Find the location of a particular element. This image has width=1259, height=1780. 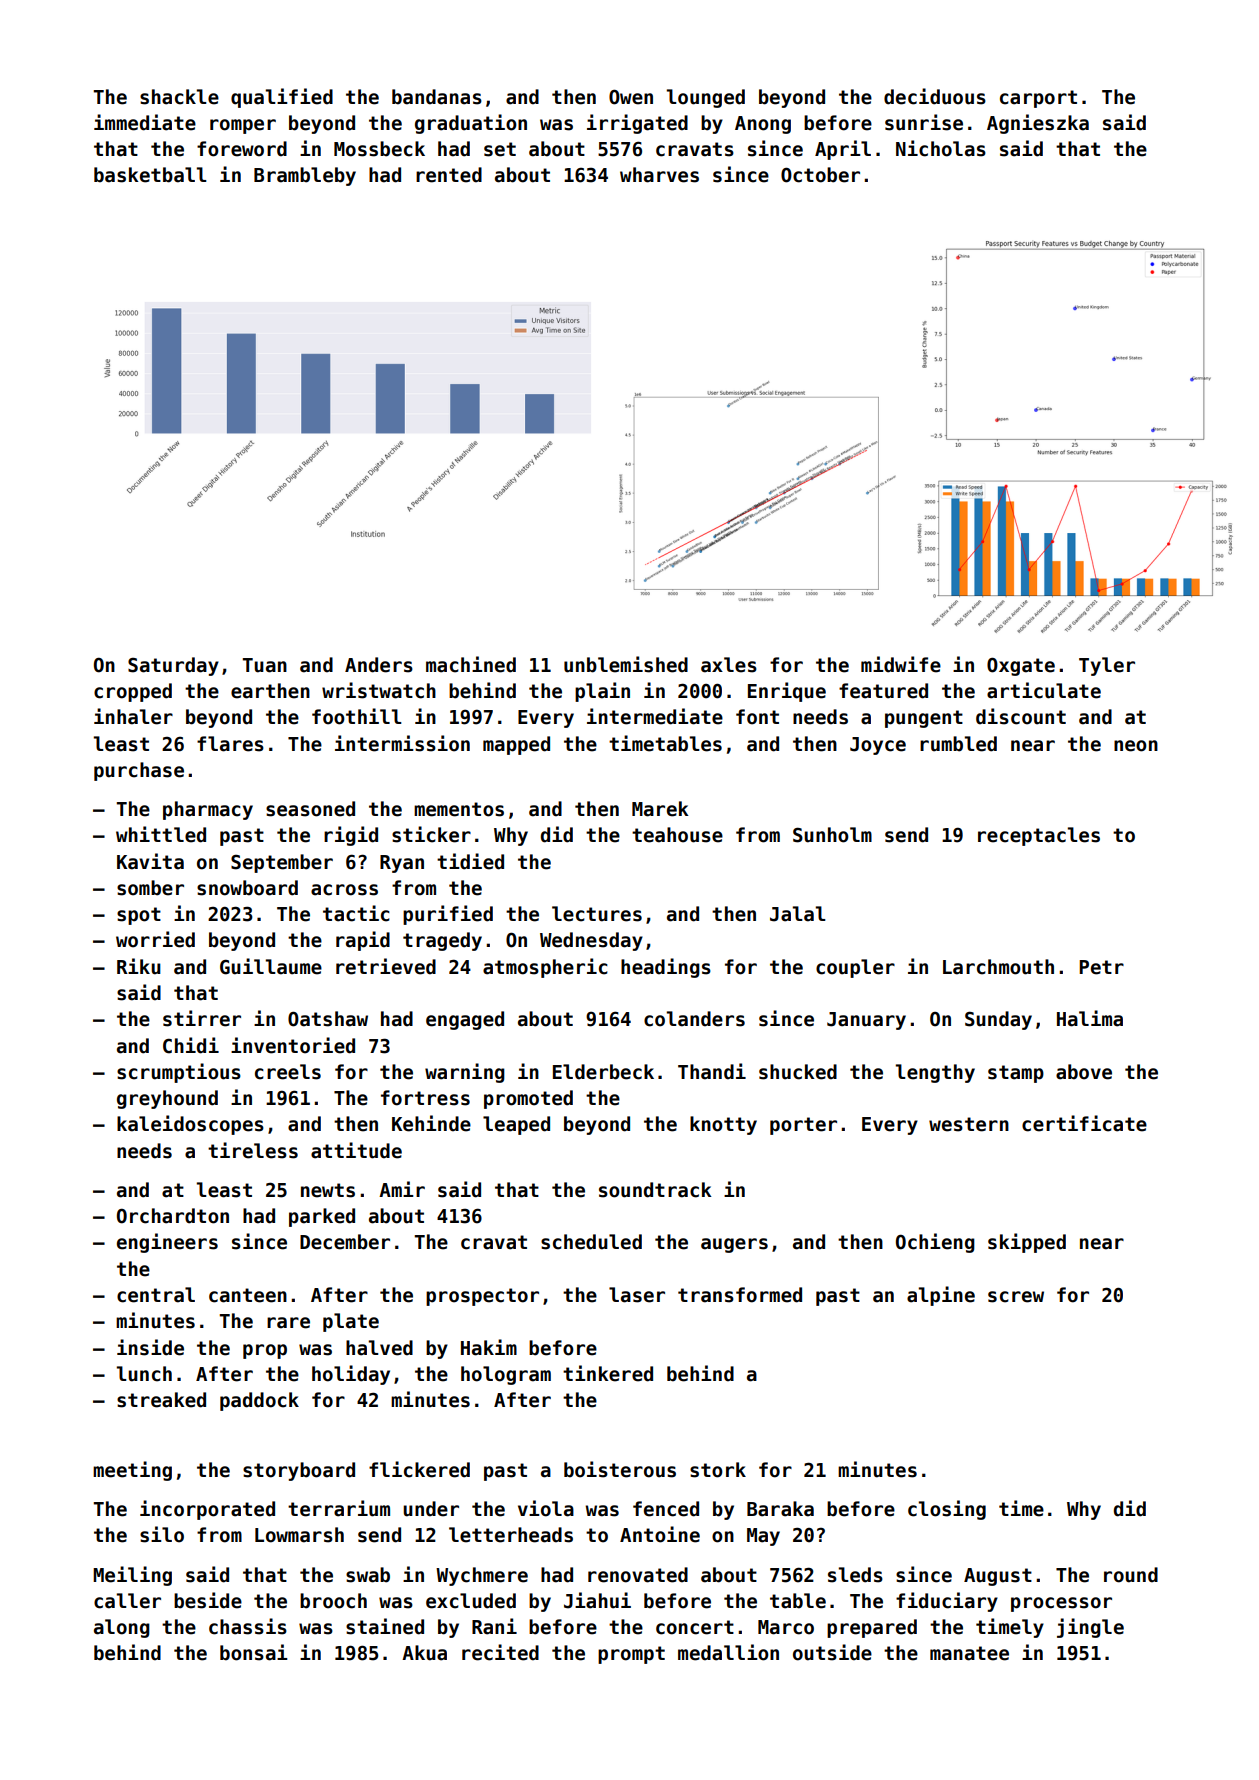

leaped is located at coordinates (516, 1125).
